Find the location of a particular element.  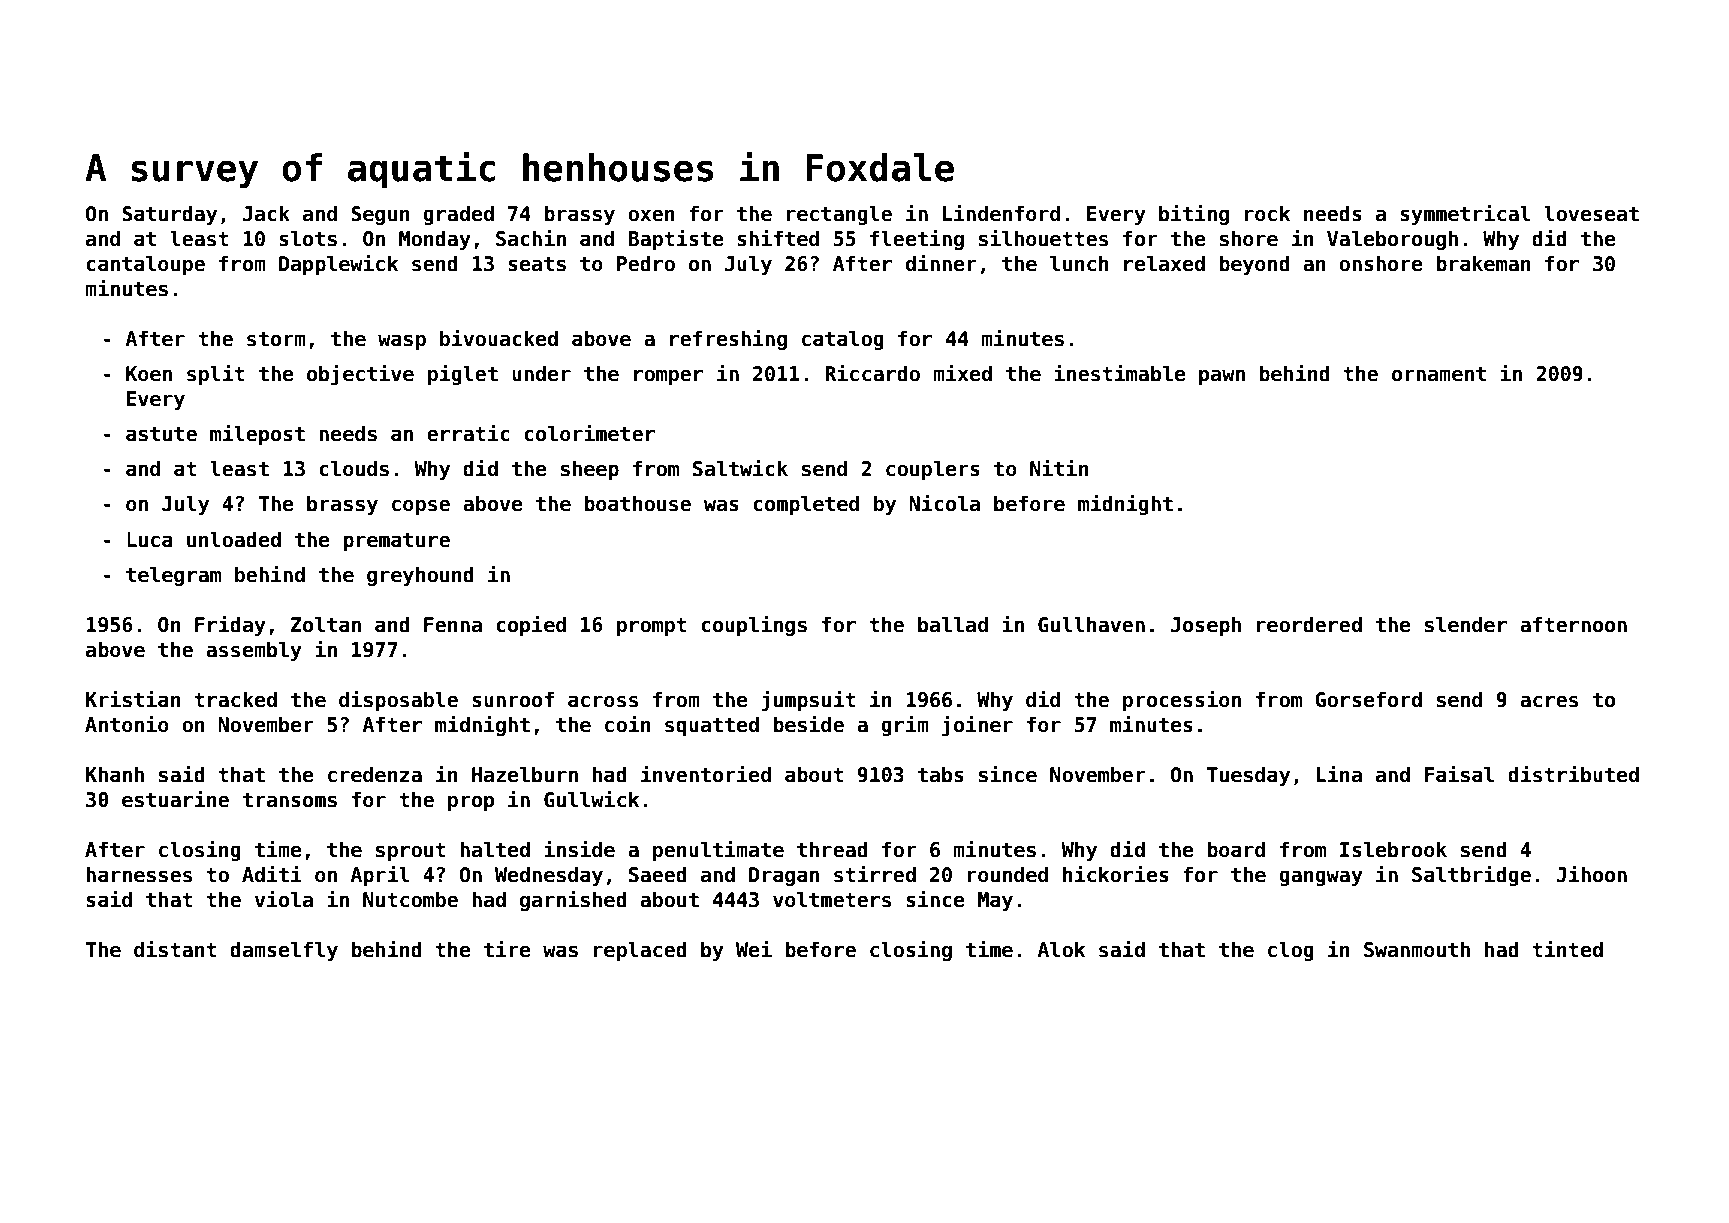

cantaloupe is located at coordinates (145, 265).
